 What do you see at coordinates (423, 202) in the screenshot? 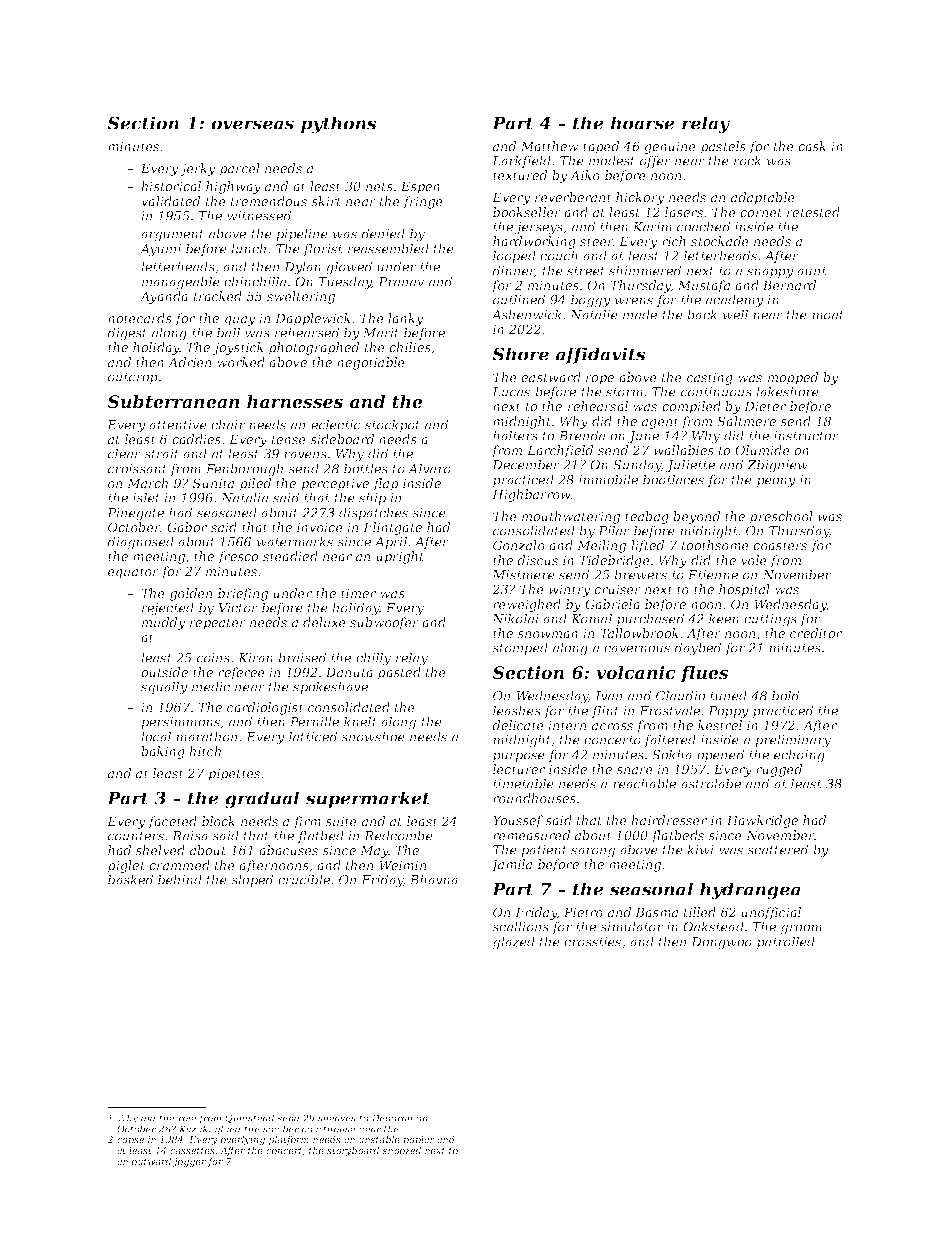
I see `fringe` at bounding box center [423, 202].
